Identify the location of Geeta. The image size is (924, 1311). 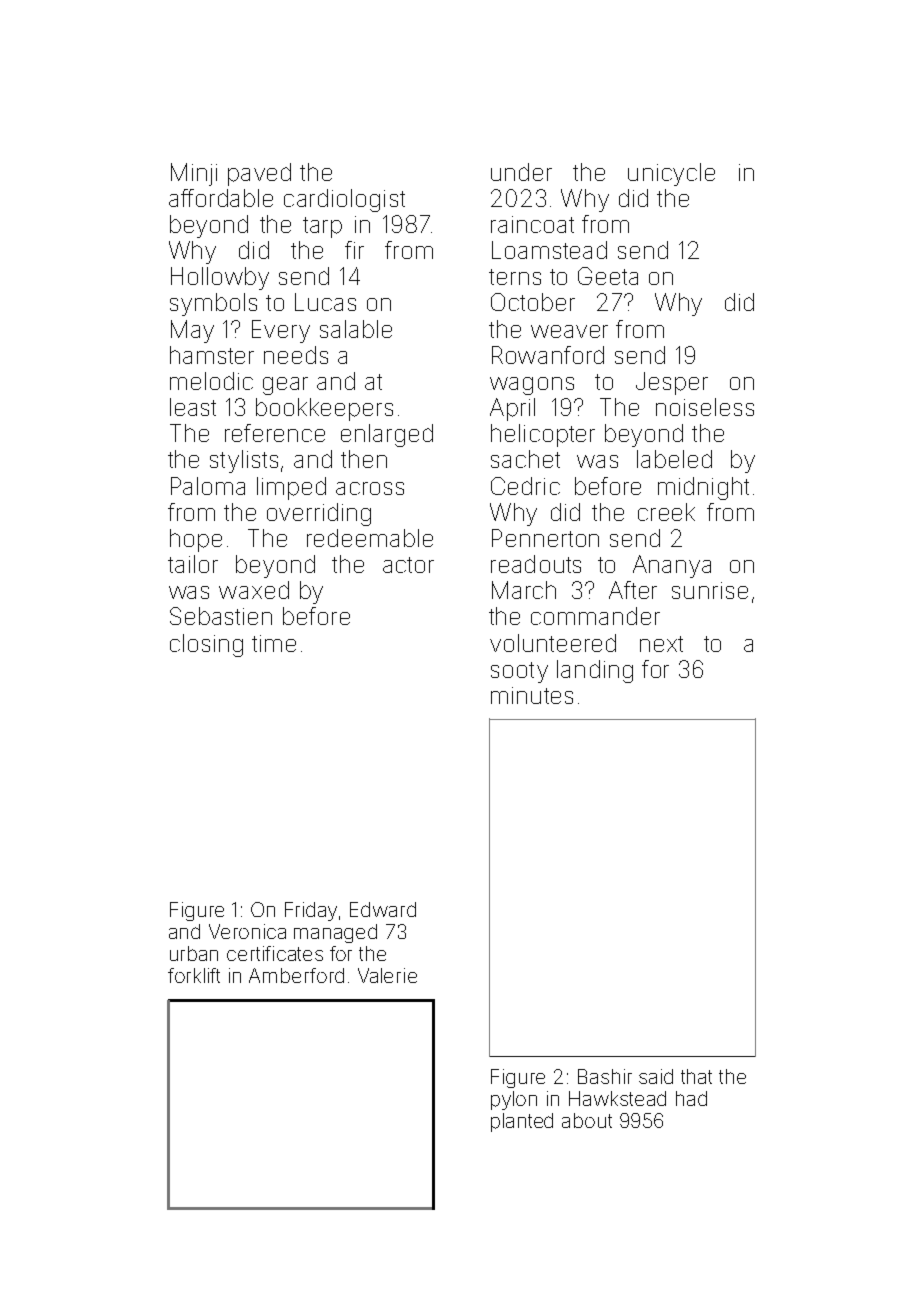
(608, 276).
